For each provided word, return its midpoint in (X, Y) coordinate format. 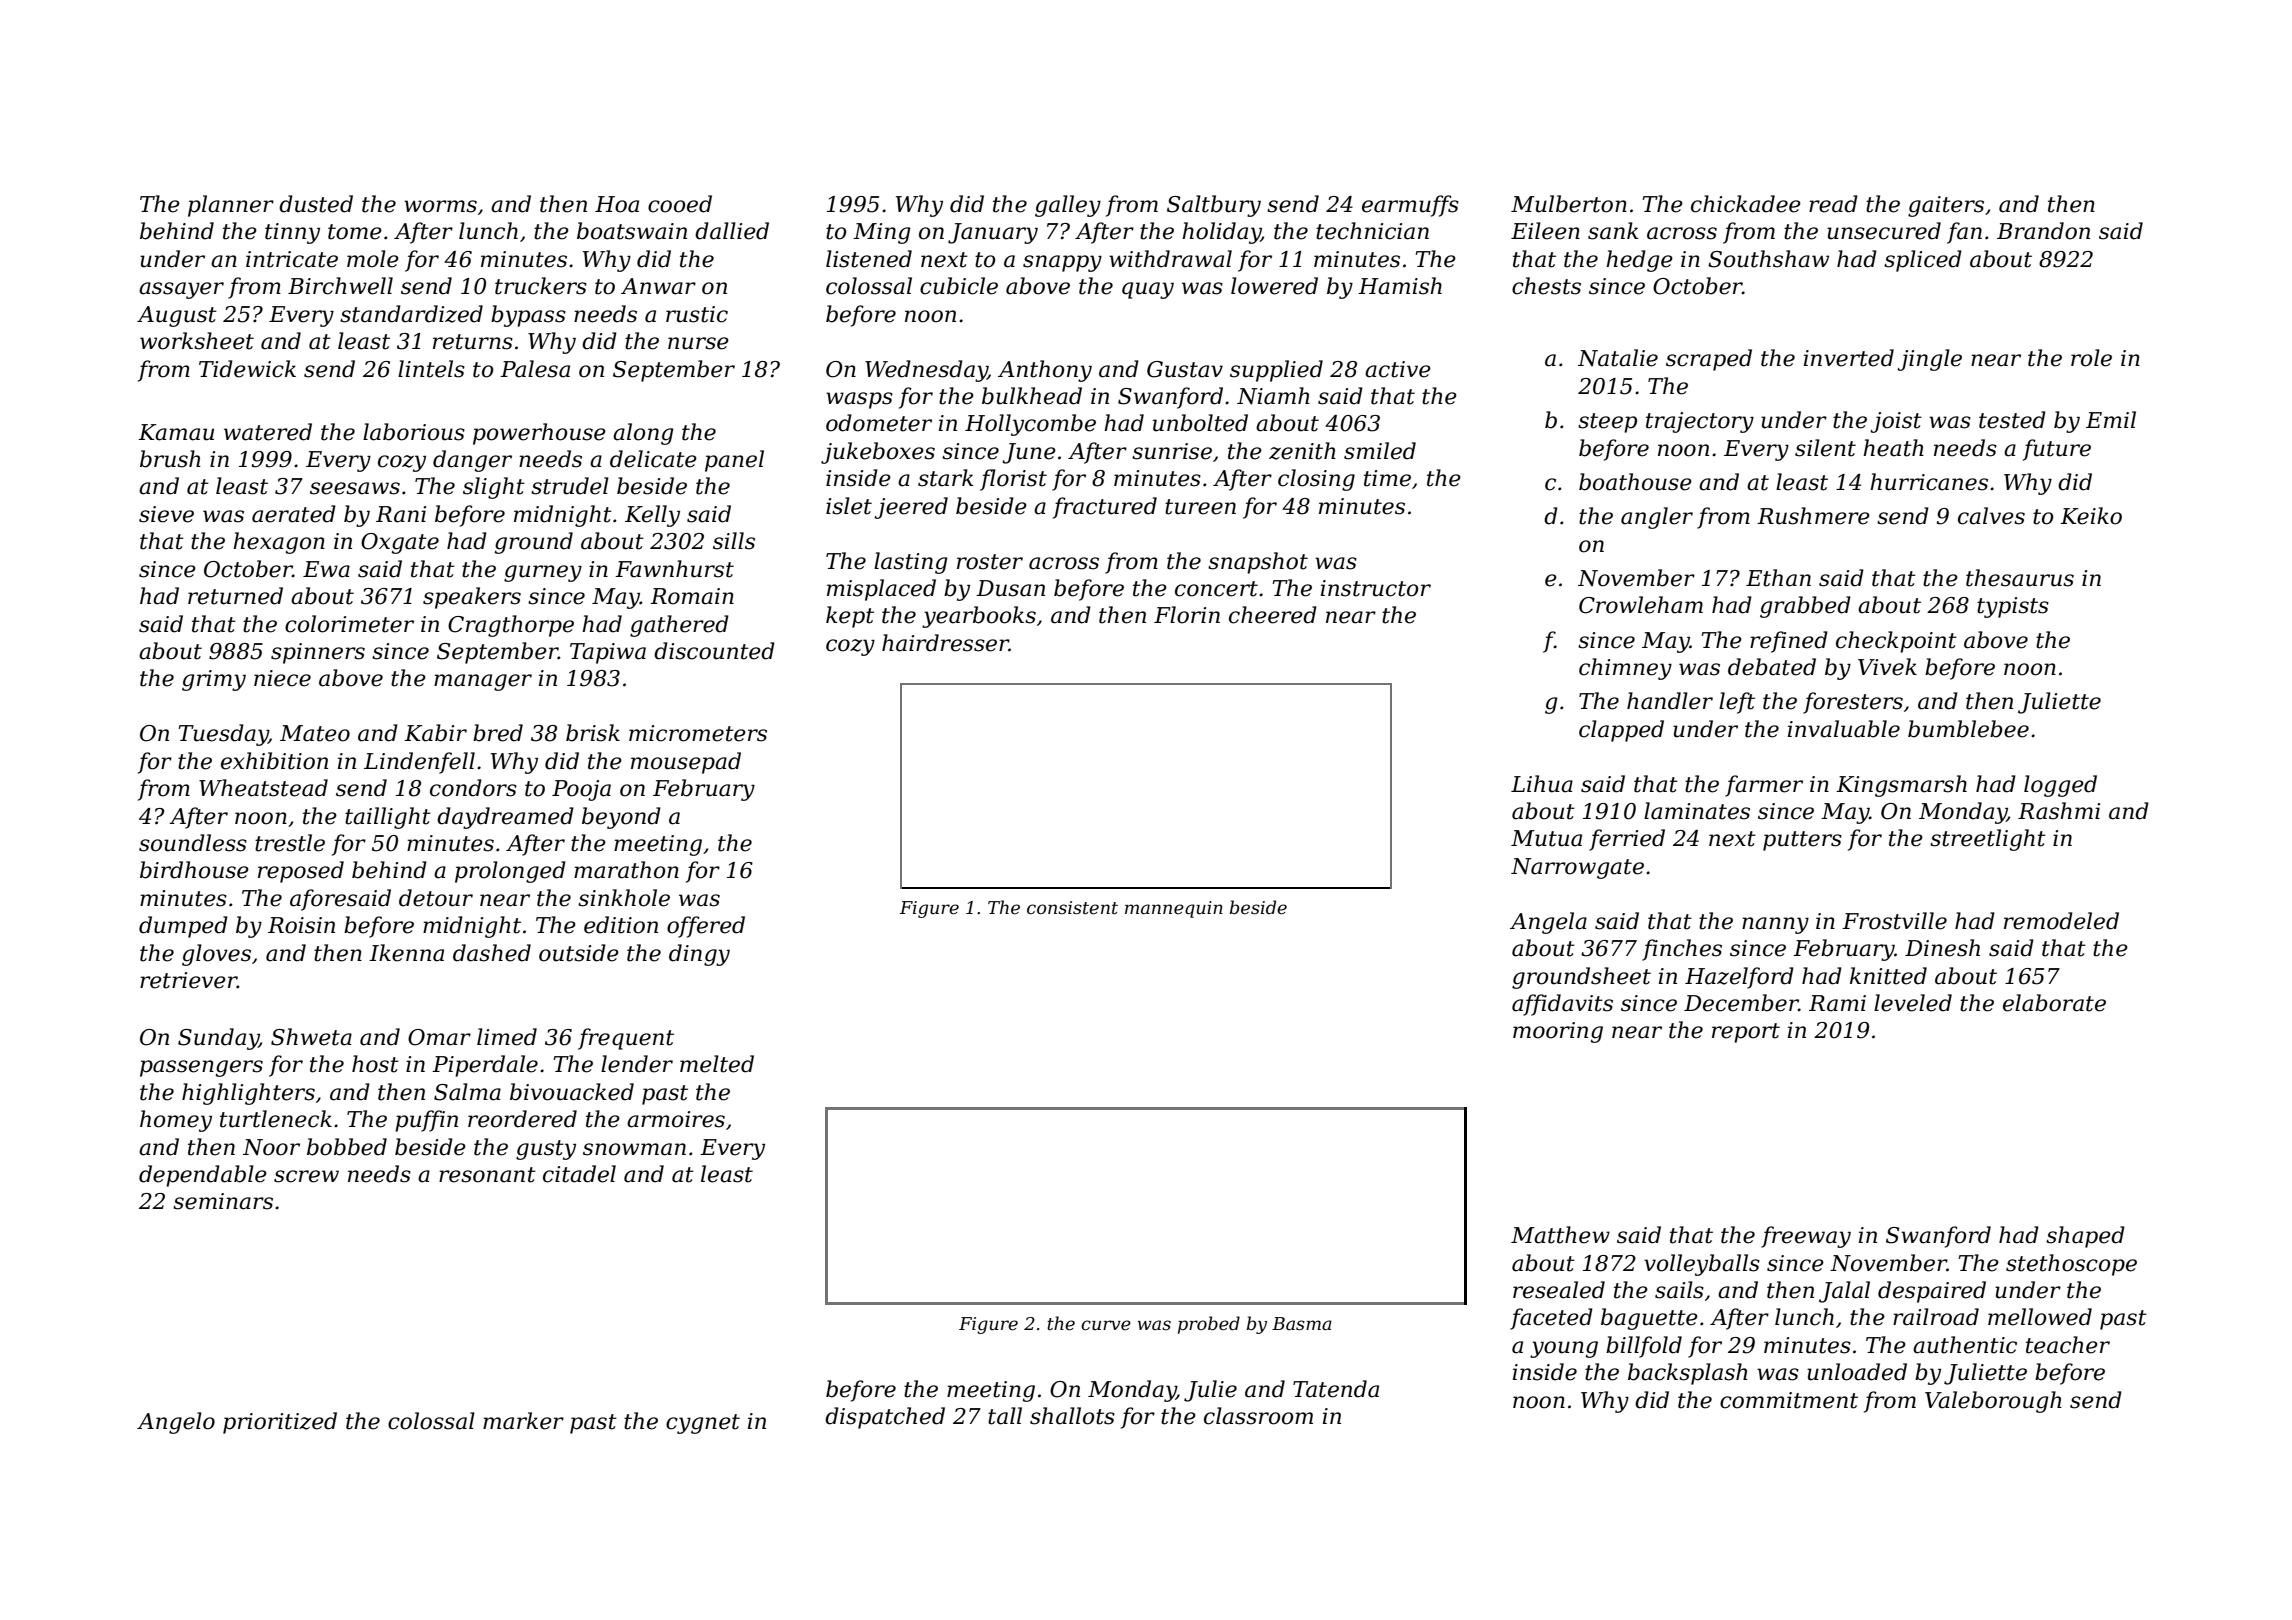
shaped (2085, 1237)
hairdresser (945, 643)
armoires (676, 1119)
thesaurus (2020, 578)
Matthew (1560, 1235)
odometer (879, 423)
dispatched (885, 1418)
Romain (692, 596)
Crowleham (1641, 605)
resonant (487, 1175)
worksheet (197, 341)
